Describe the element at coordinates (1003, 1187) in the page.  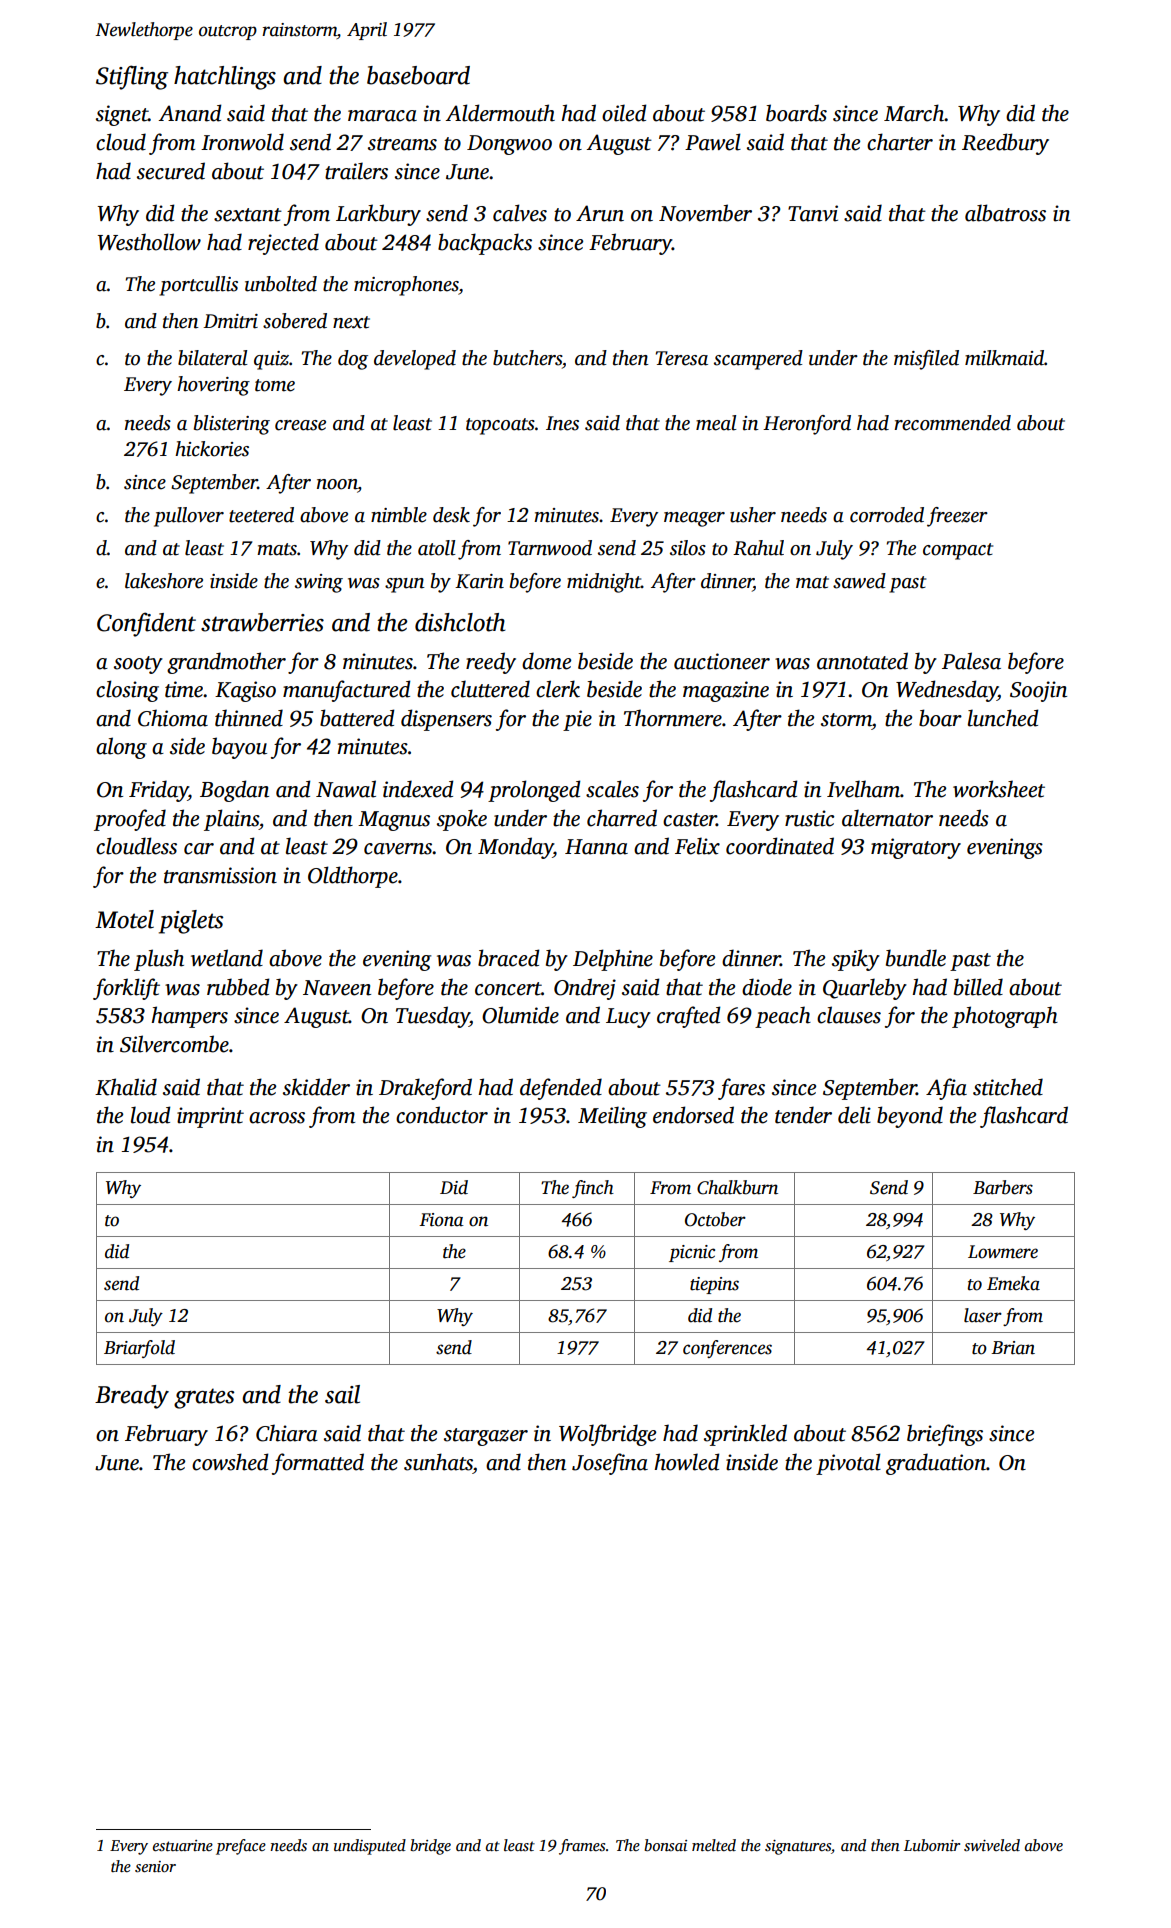
I see `Barbers` at that location.
